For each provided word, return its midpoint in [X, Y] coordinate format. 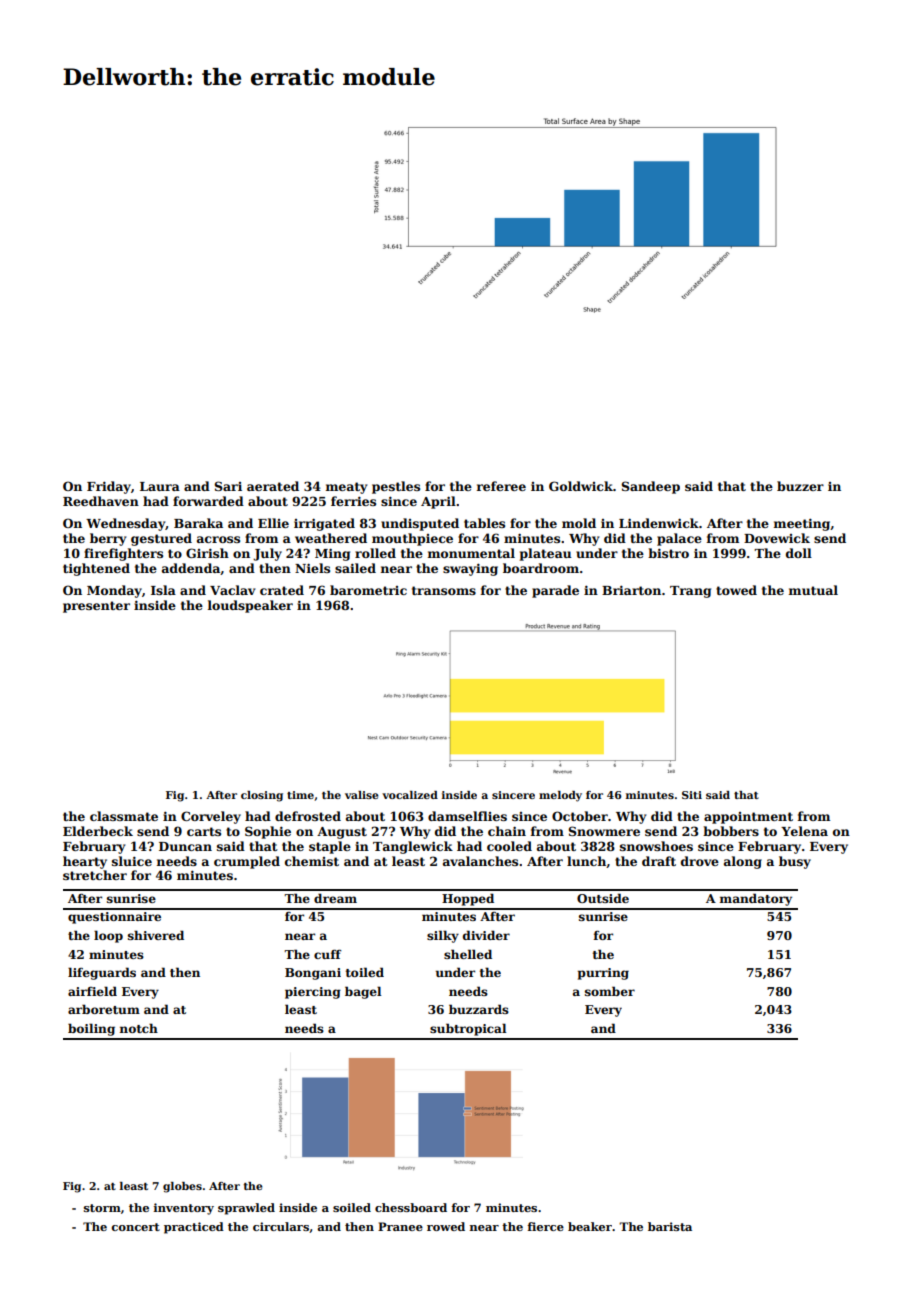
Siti [692, 795]
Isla [163, 590]
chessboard [411, 1207]
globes [182, 1187]
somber [610, 991]
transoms [444, 590]
